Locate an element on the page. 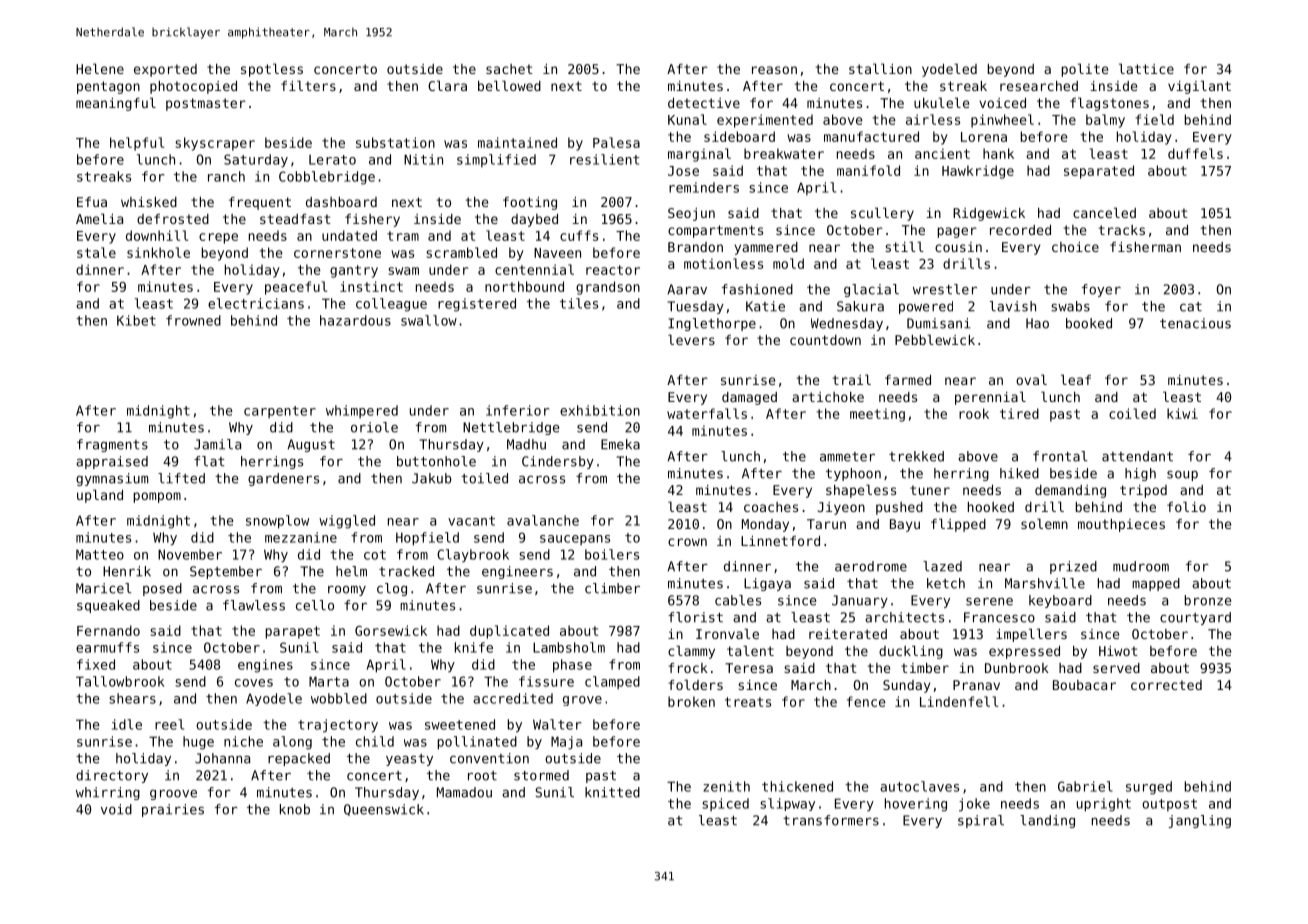 The width and height of the page is (1308, 924). Pebblewick is located at coordinates (935, 339).
